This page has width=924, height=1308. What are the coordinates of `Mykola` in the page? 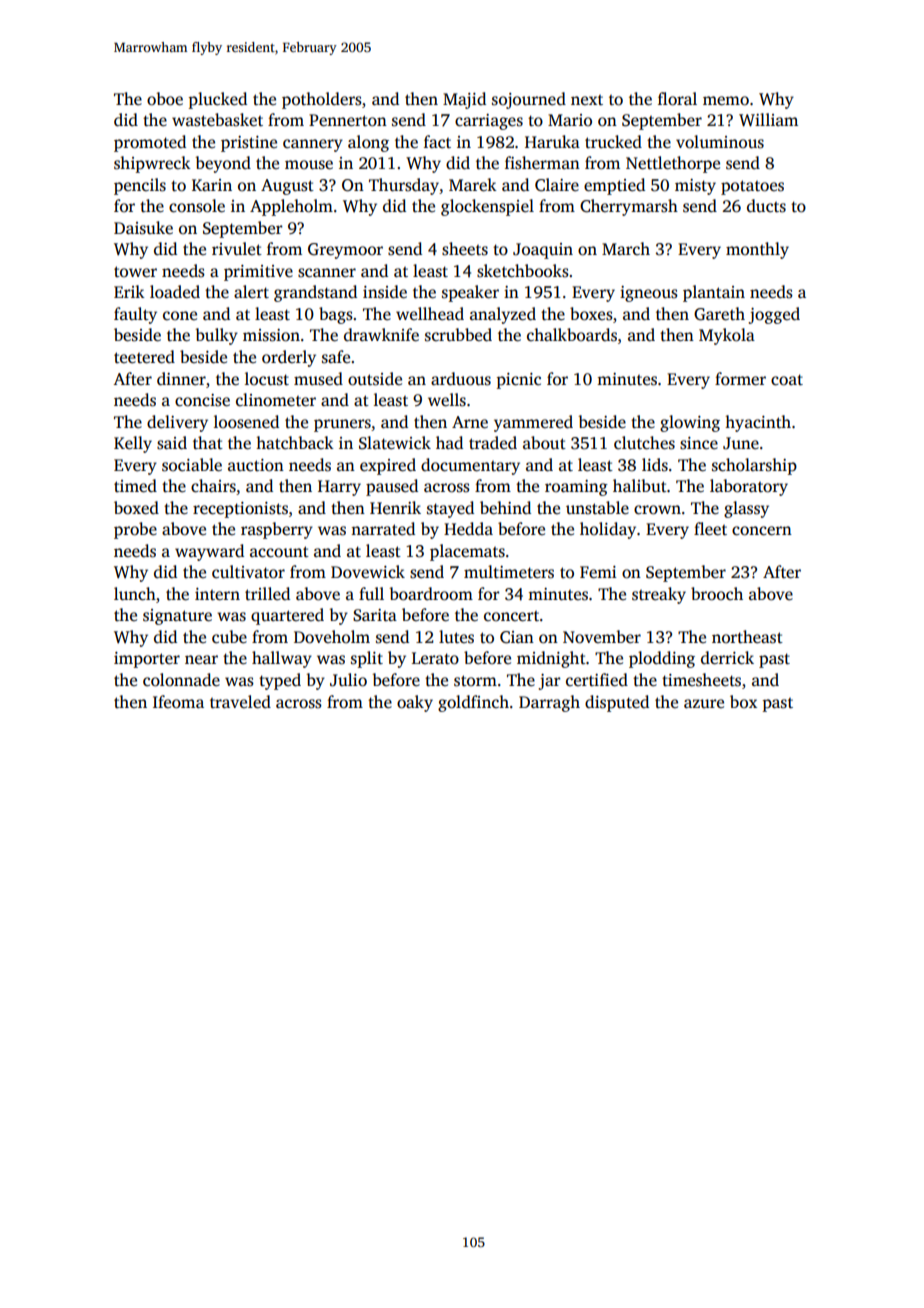 It's located at (727, 336).
